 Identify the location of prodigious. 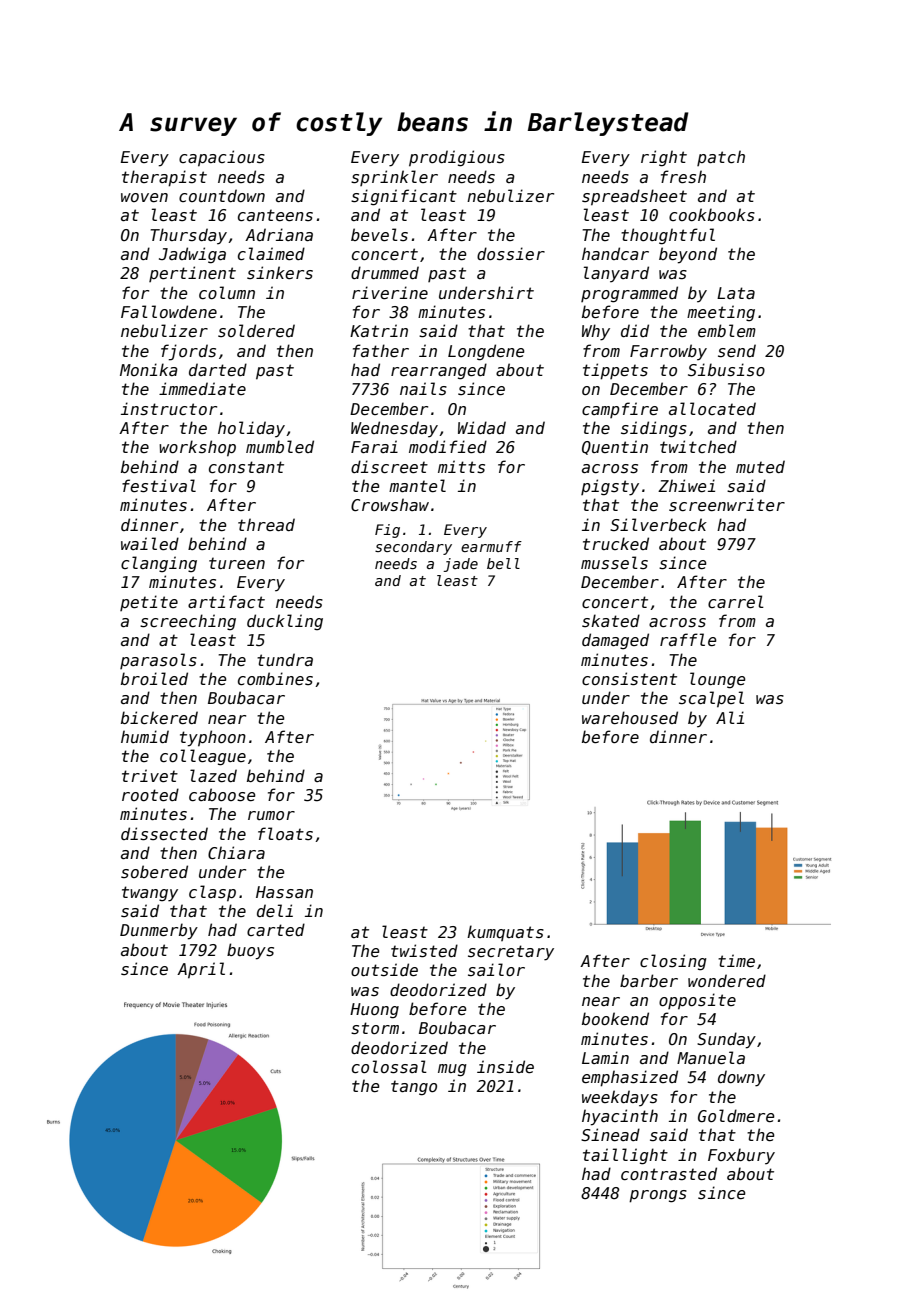
(457, 158).
